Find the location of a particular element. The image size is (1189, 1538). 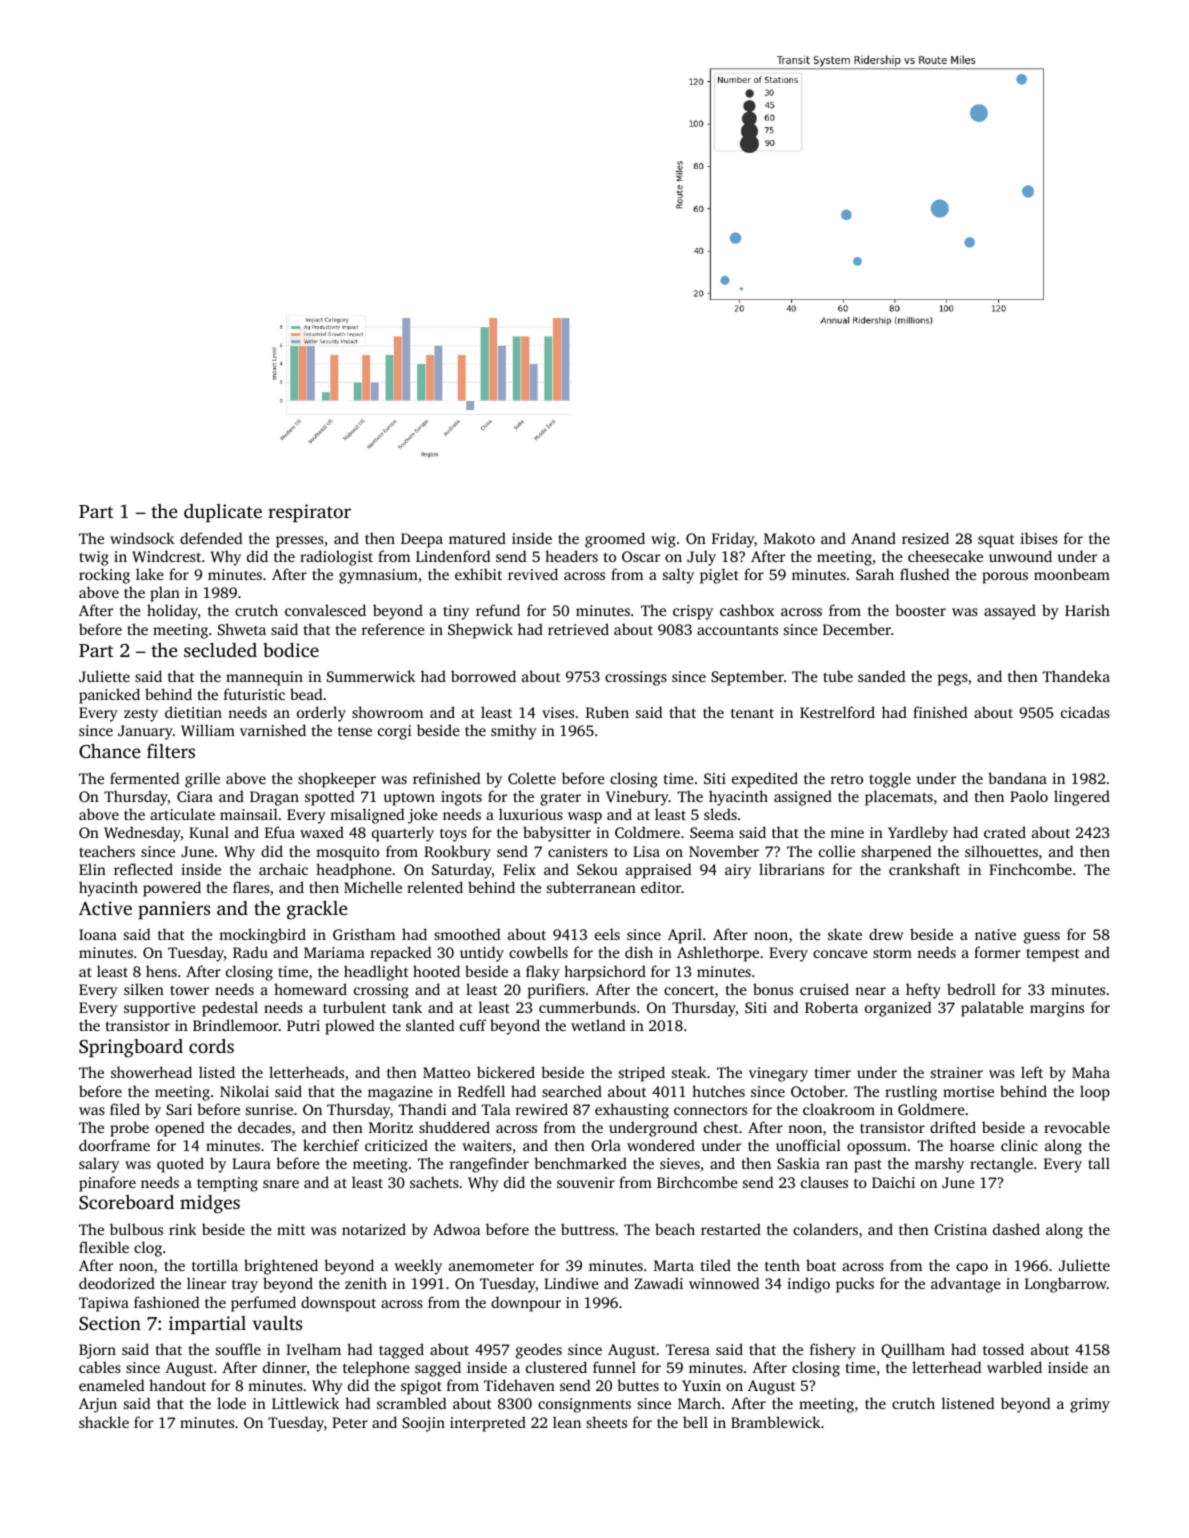

listened is located at coordinates (968, 1403).
